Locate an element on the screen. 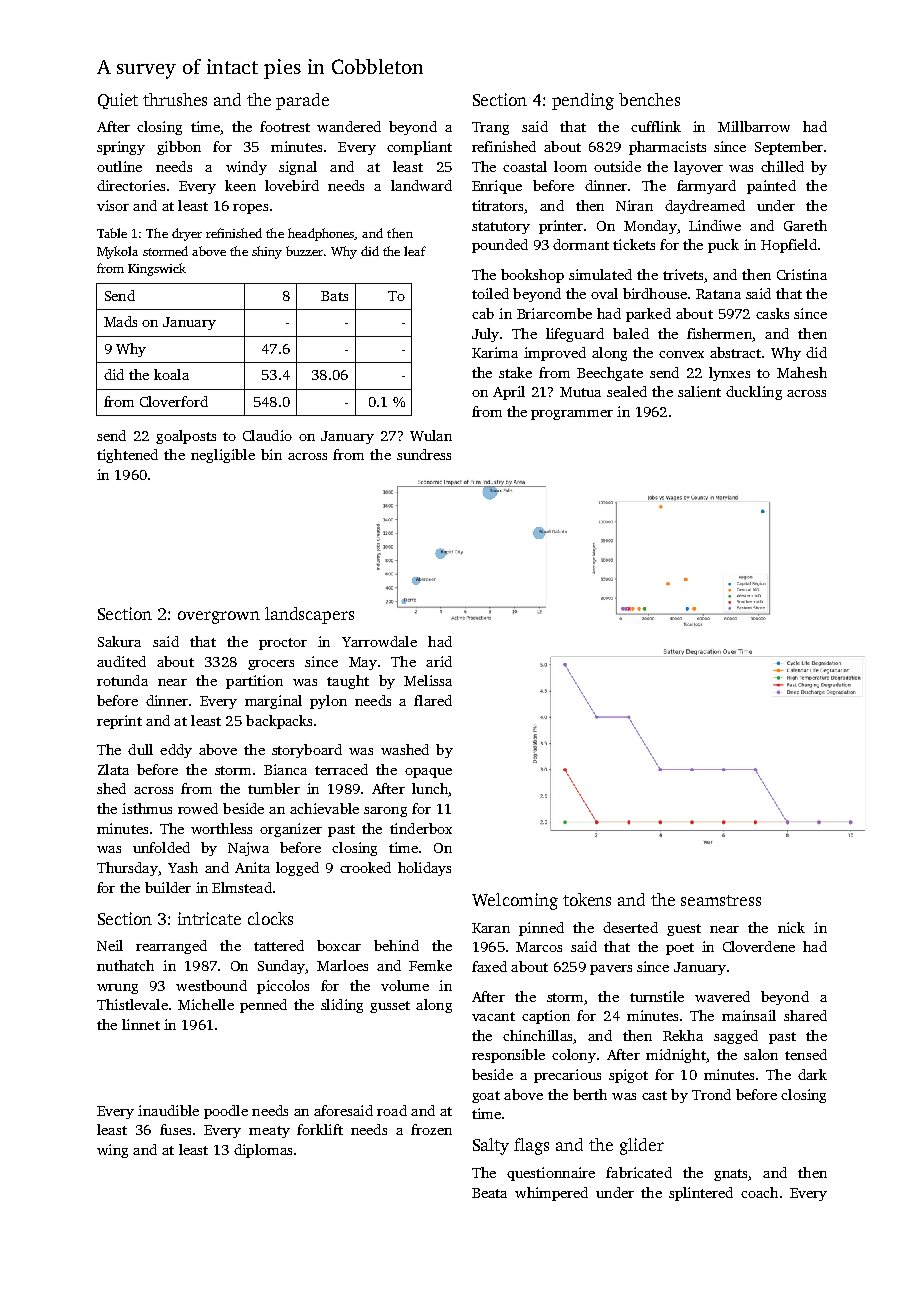  Bats is located at coordinates (334, 296).
